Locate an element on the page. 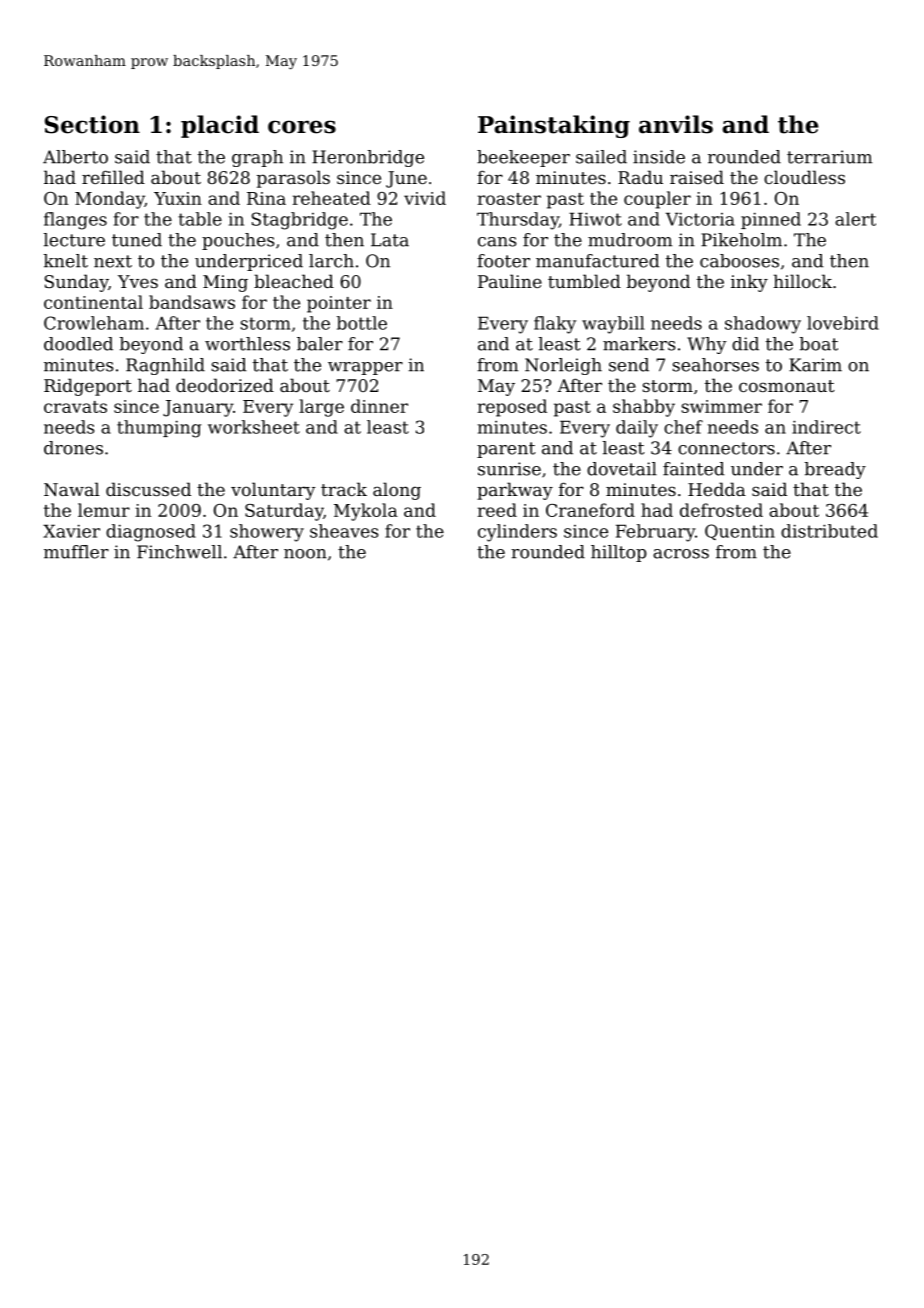 The height and width of the page is (1308, 924). reposed is located at coordinates (512, 408).
